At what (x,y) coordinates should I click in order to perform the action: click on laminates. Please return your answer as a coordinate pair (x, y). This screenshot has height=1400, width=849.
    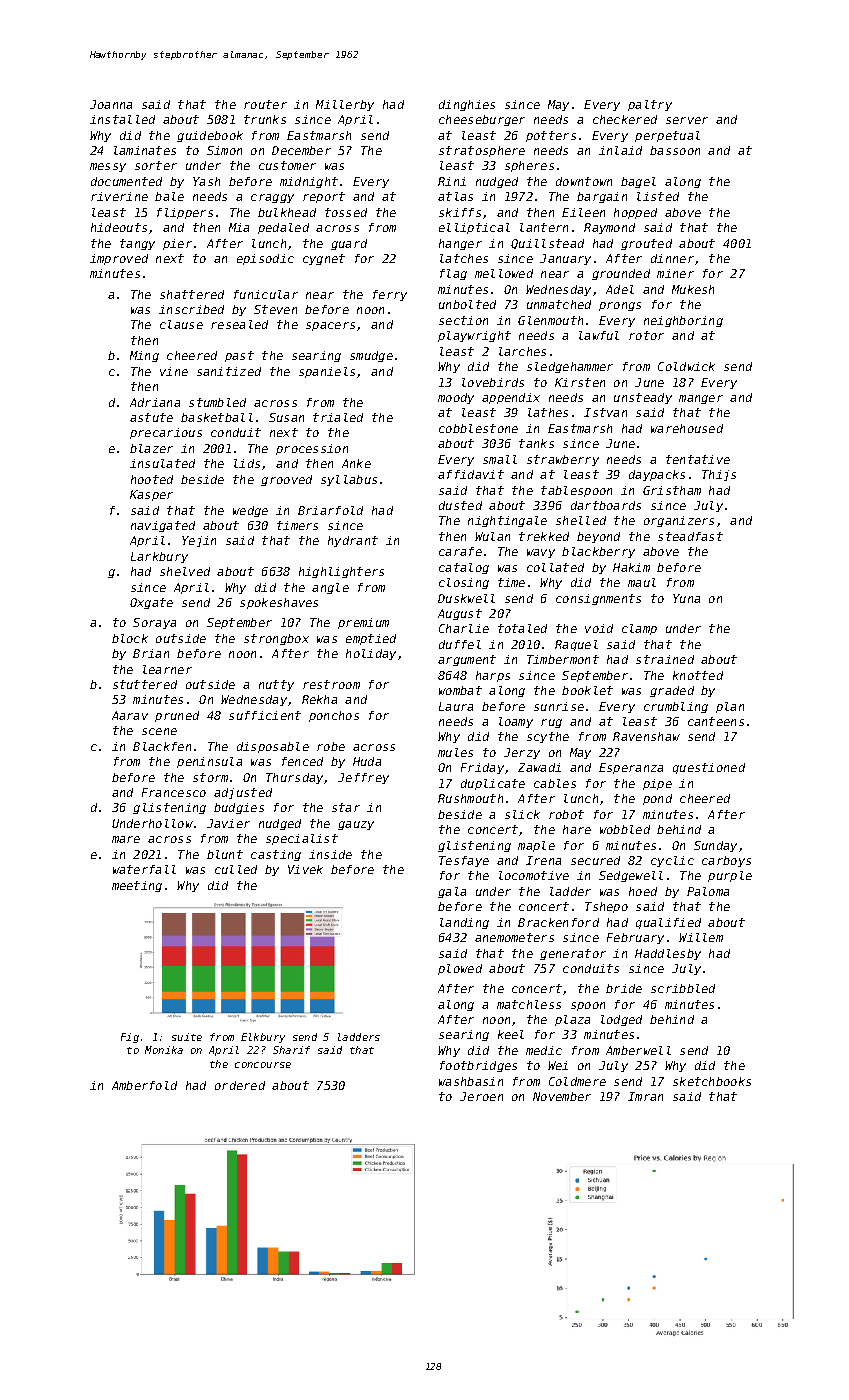
    Looking at the image, I should click on (145, 150).
